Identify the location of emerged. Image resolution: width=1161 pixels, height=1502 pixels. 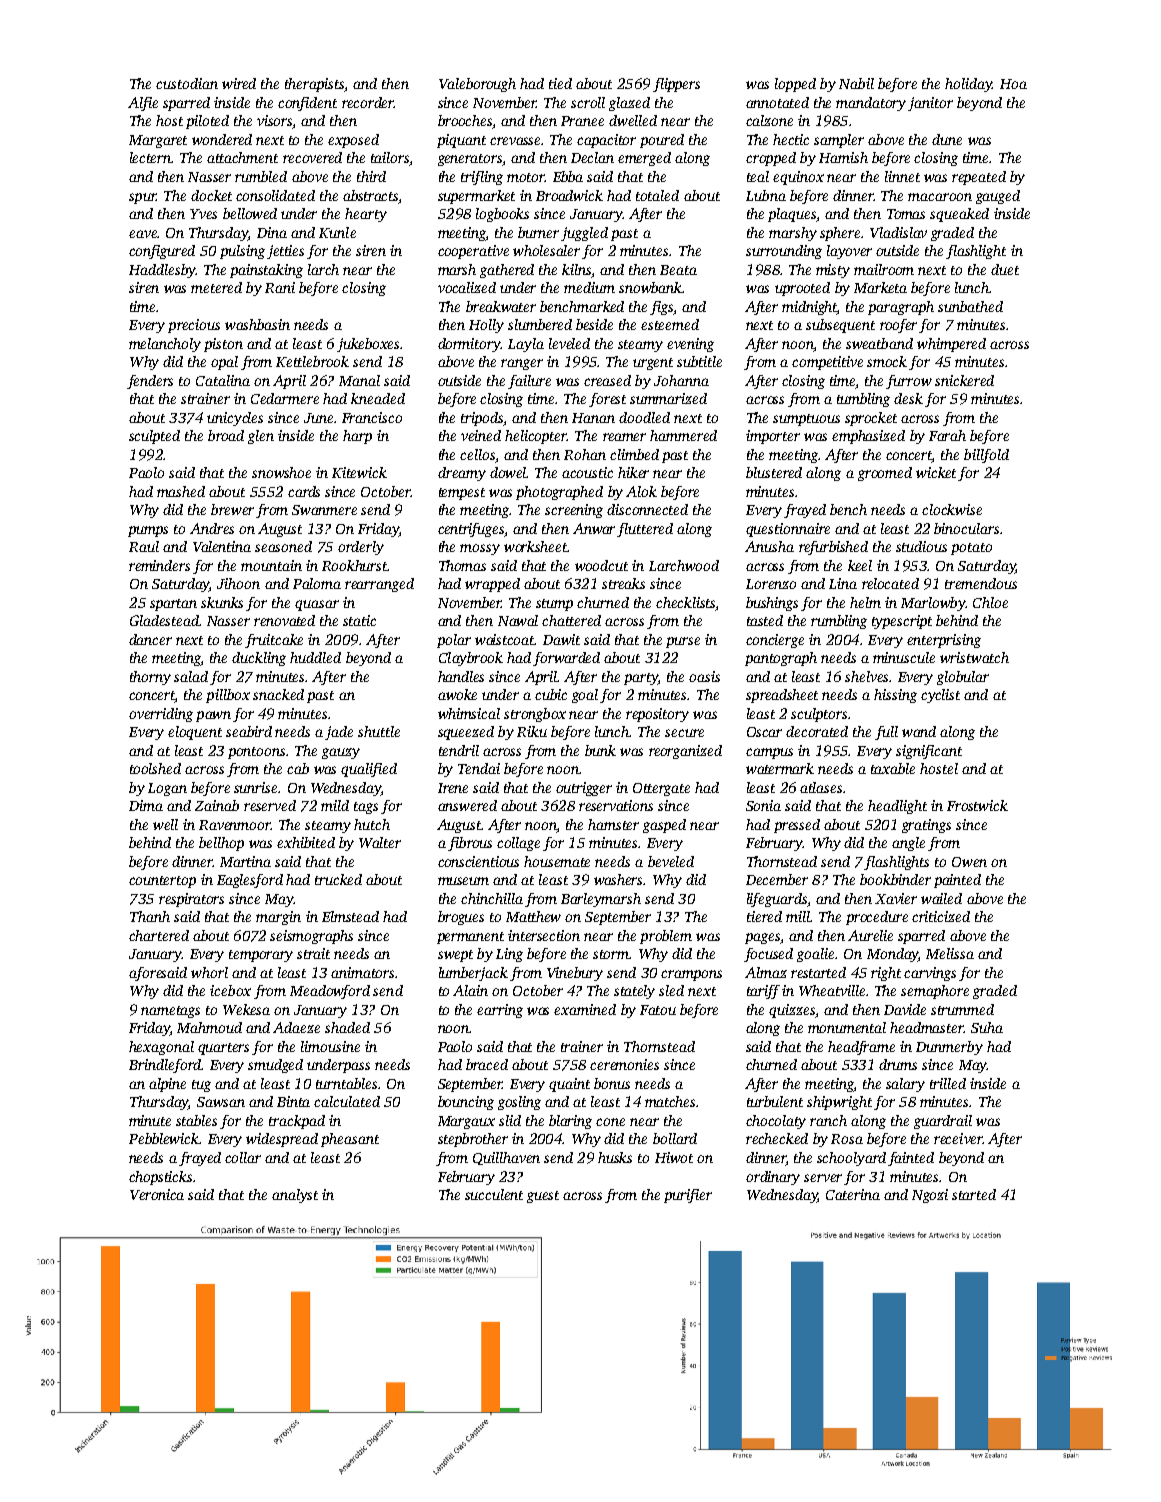
(644, 159).
